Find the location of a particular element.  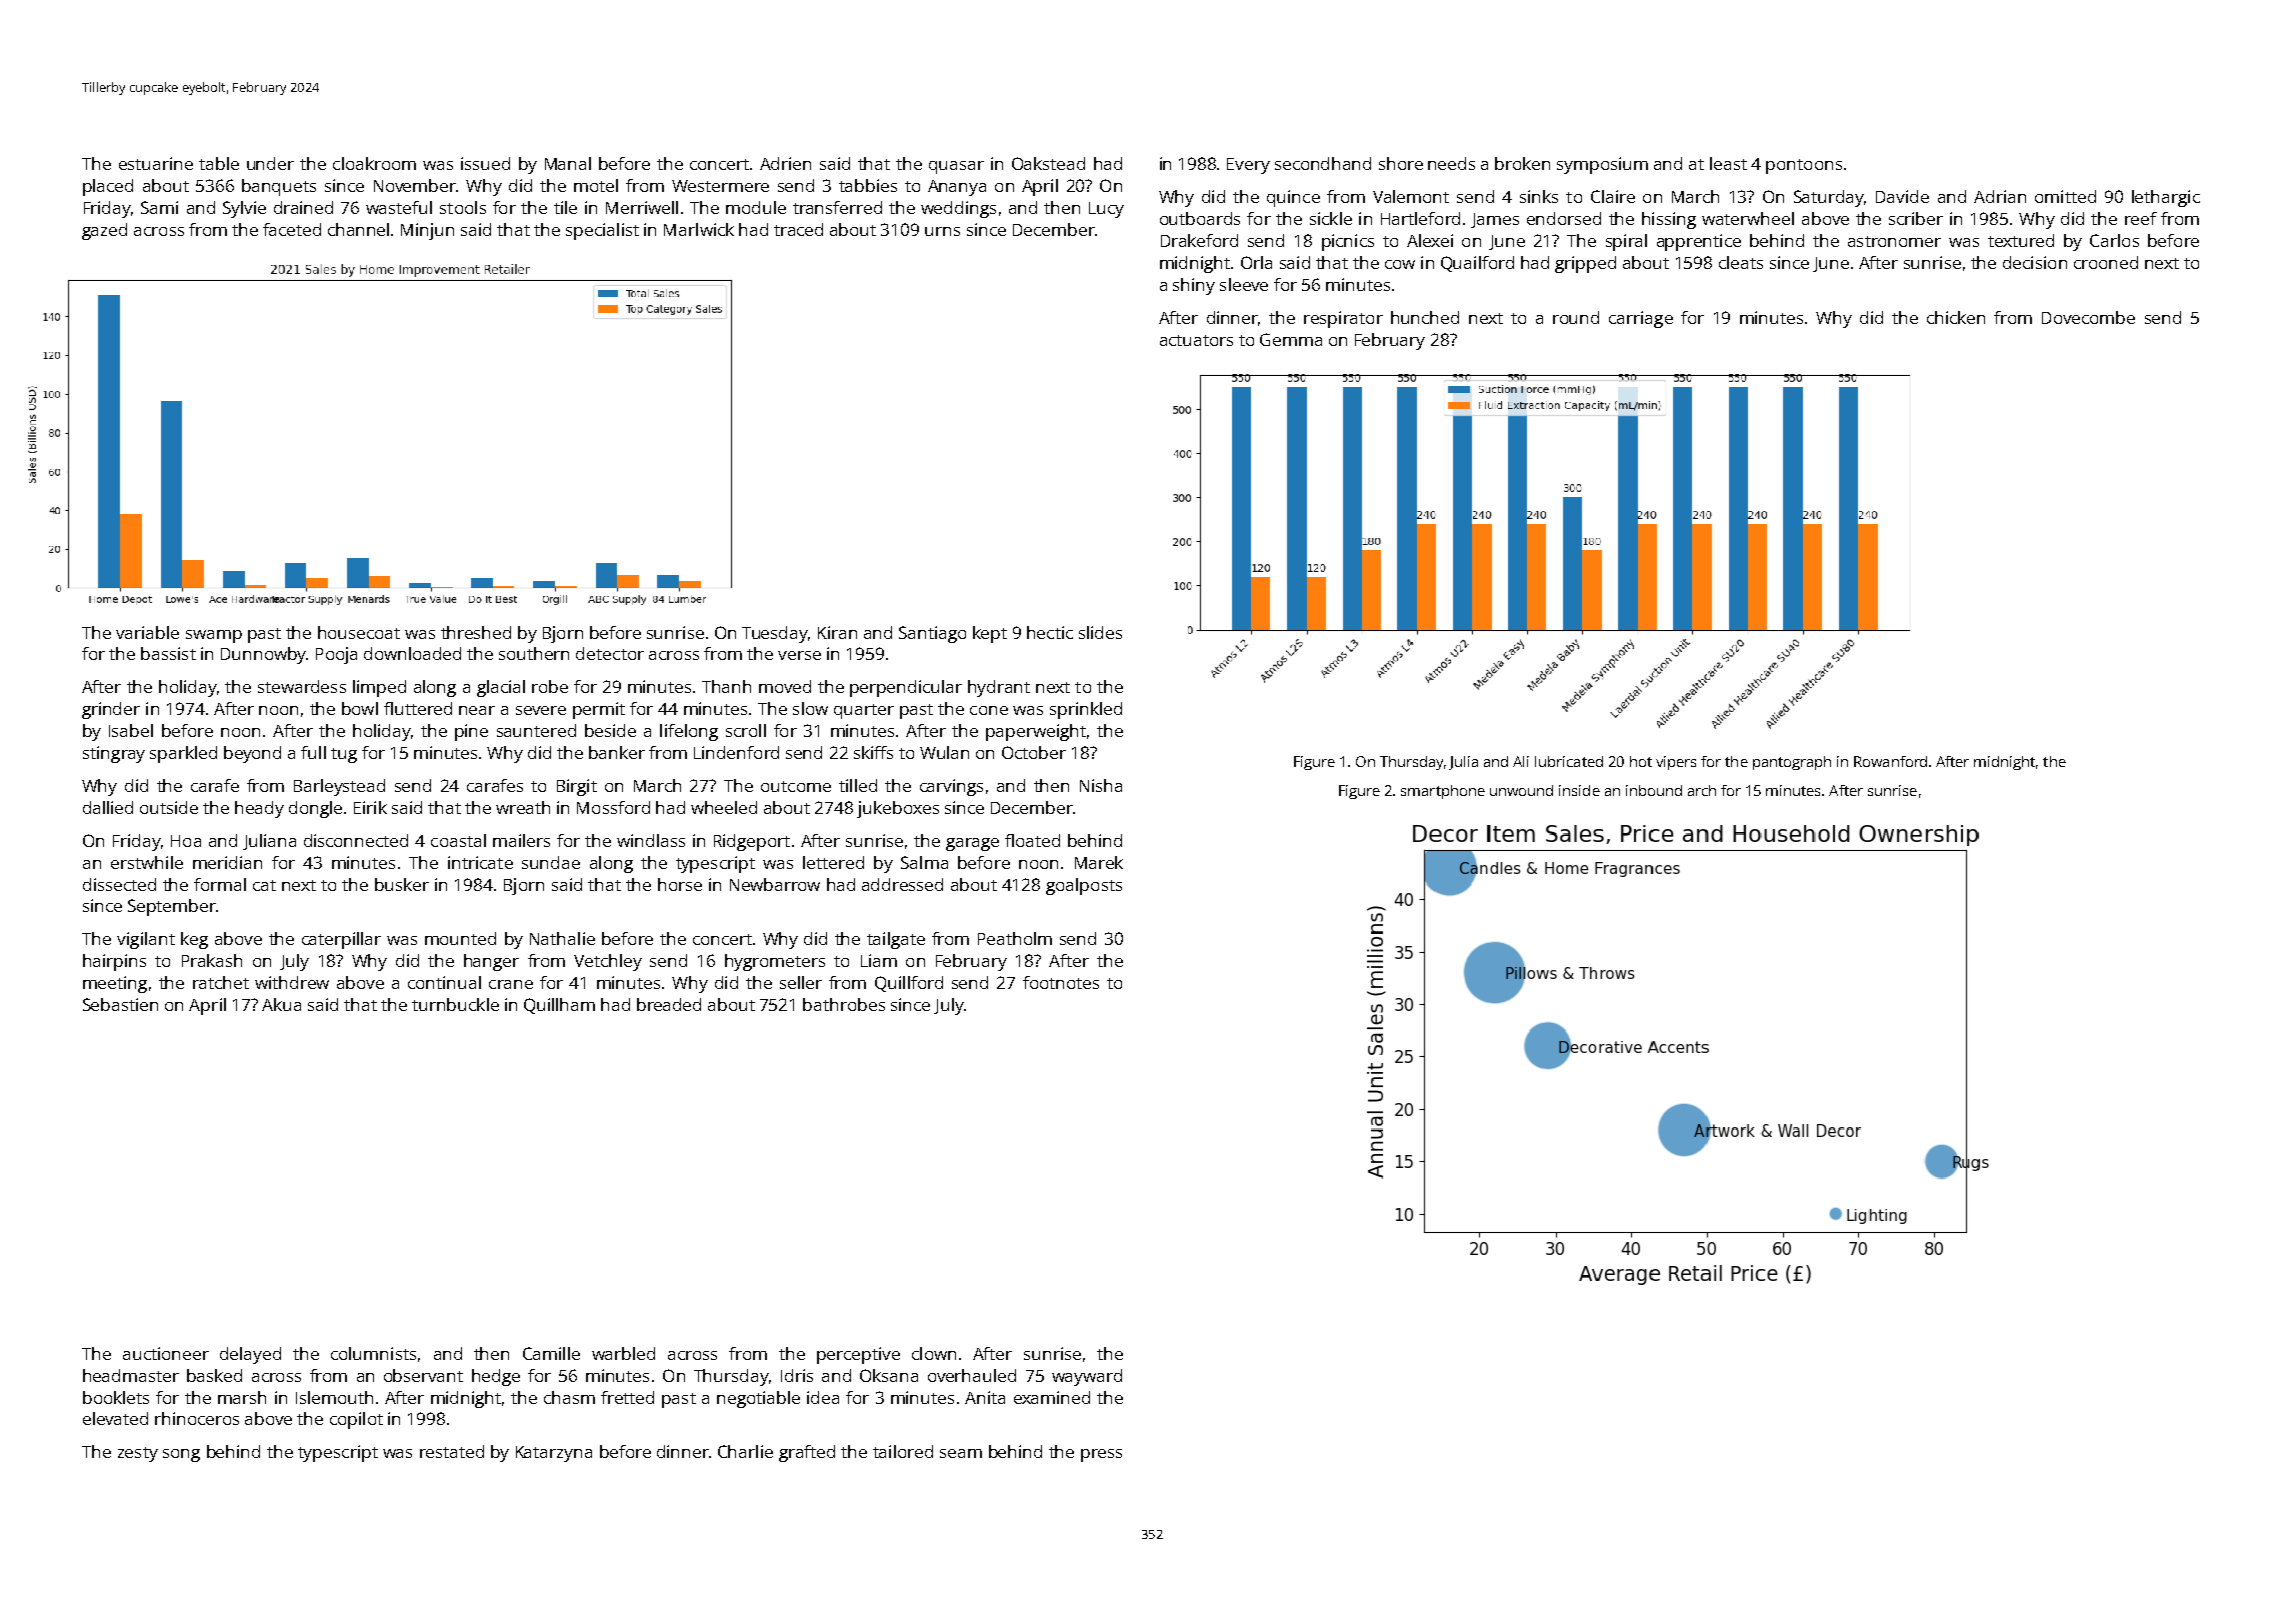

quarter is located at coordinates (864, 711).
